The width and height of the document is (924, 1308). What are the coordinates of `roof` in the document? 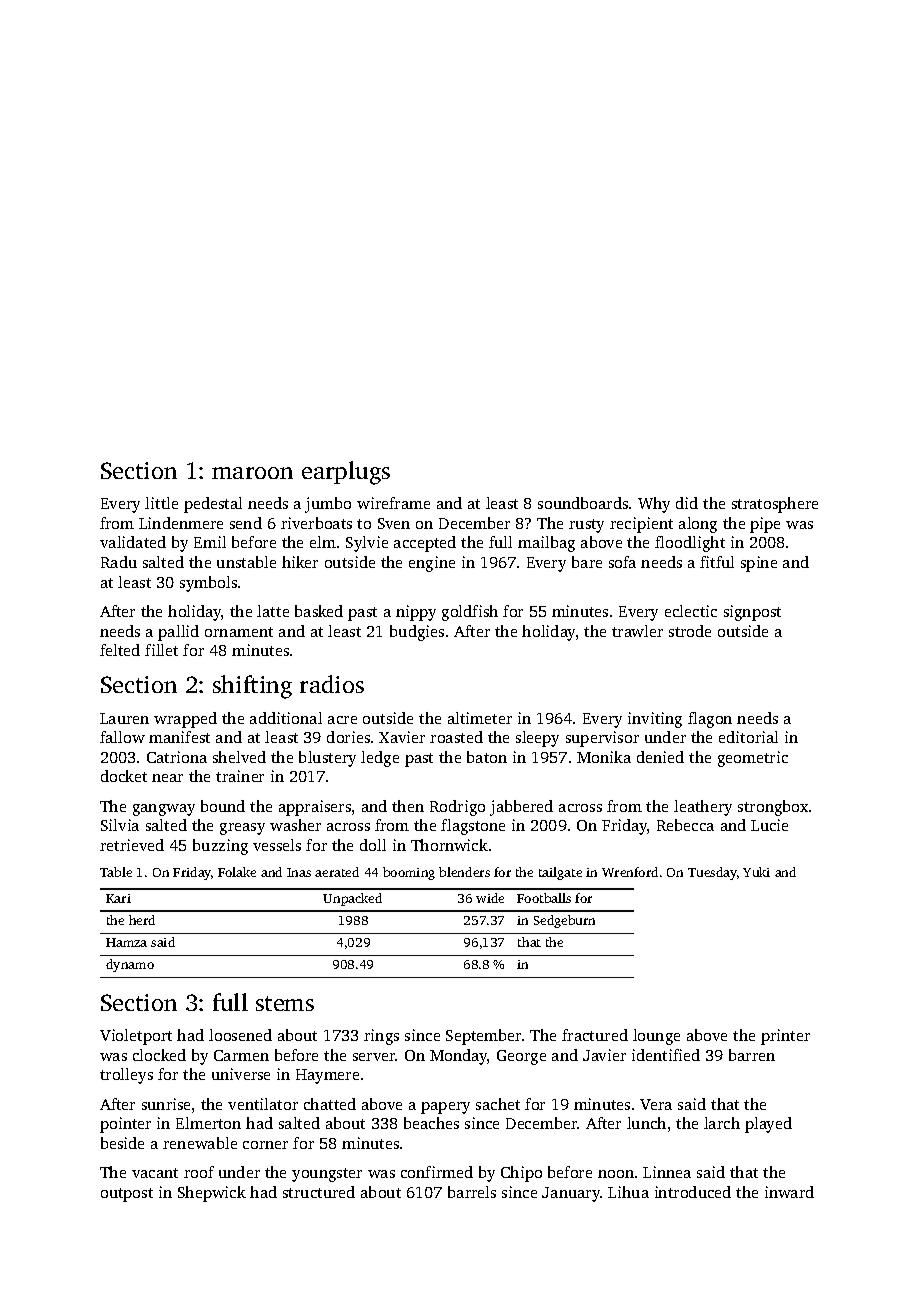 It's located at (199, 1172).
